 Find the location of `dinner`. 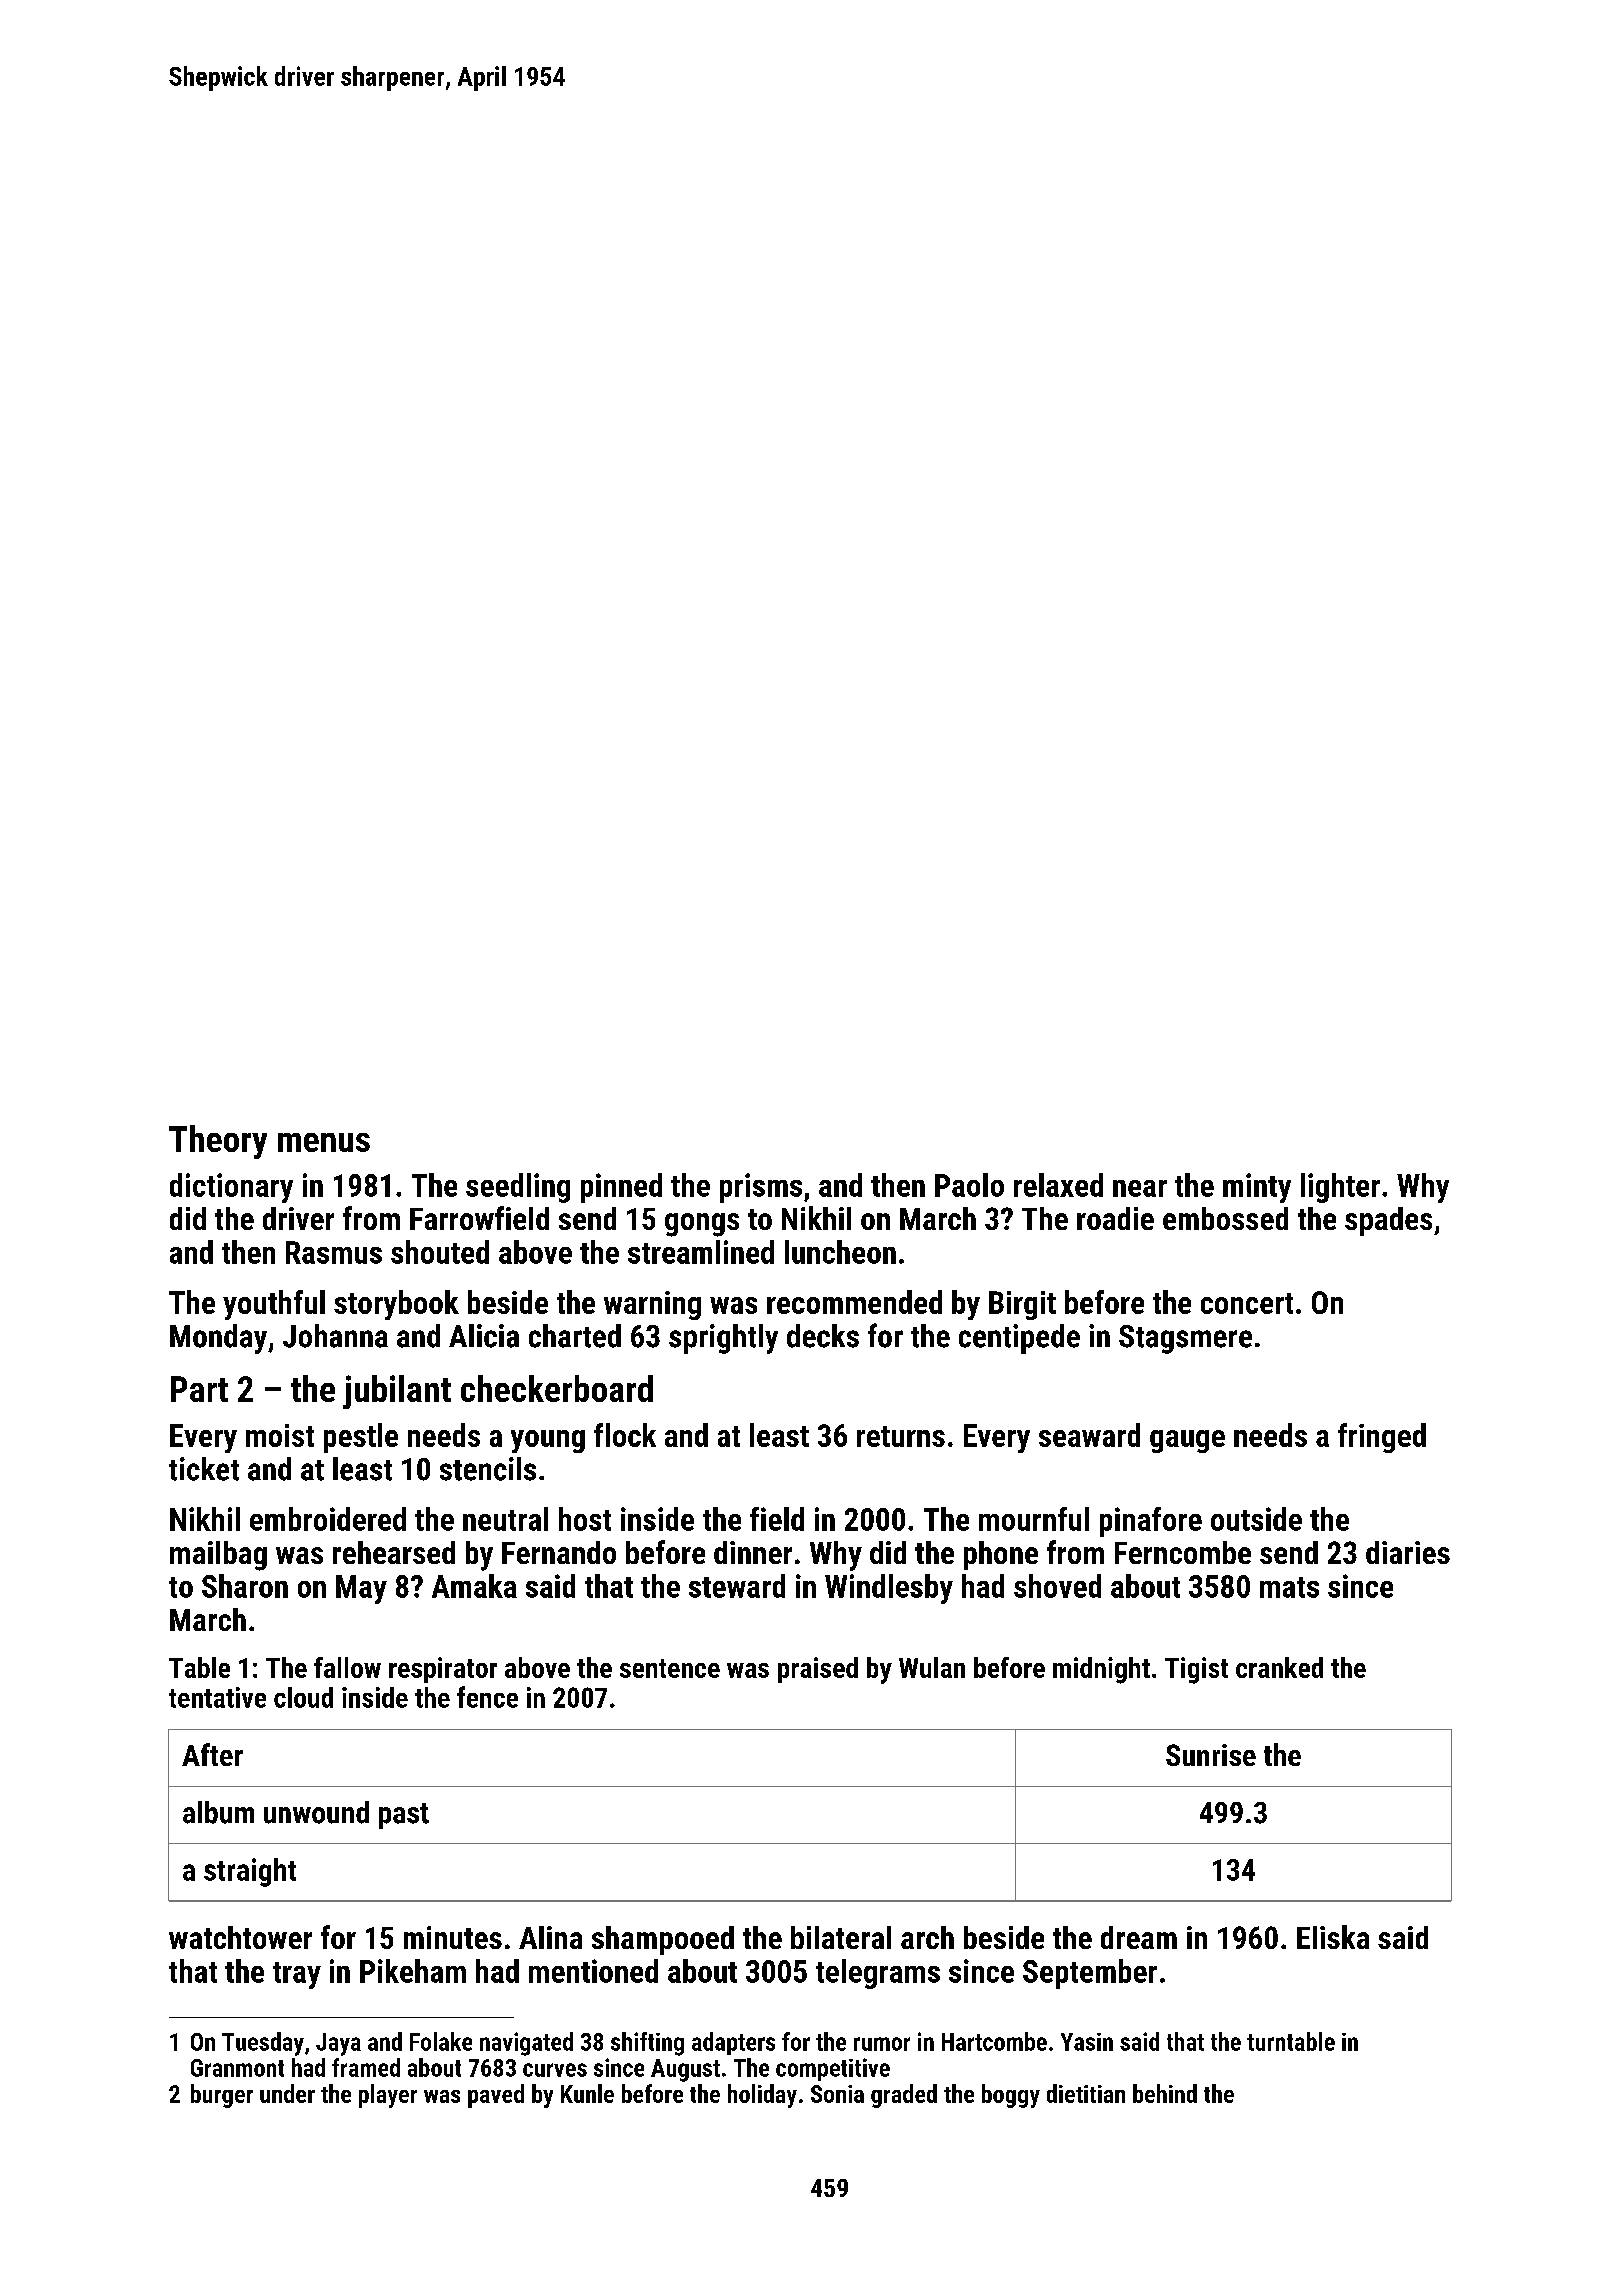

dinner is located at coordinates (753, 1552).
